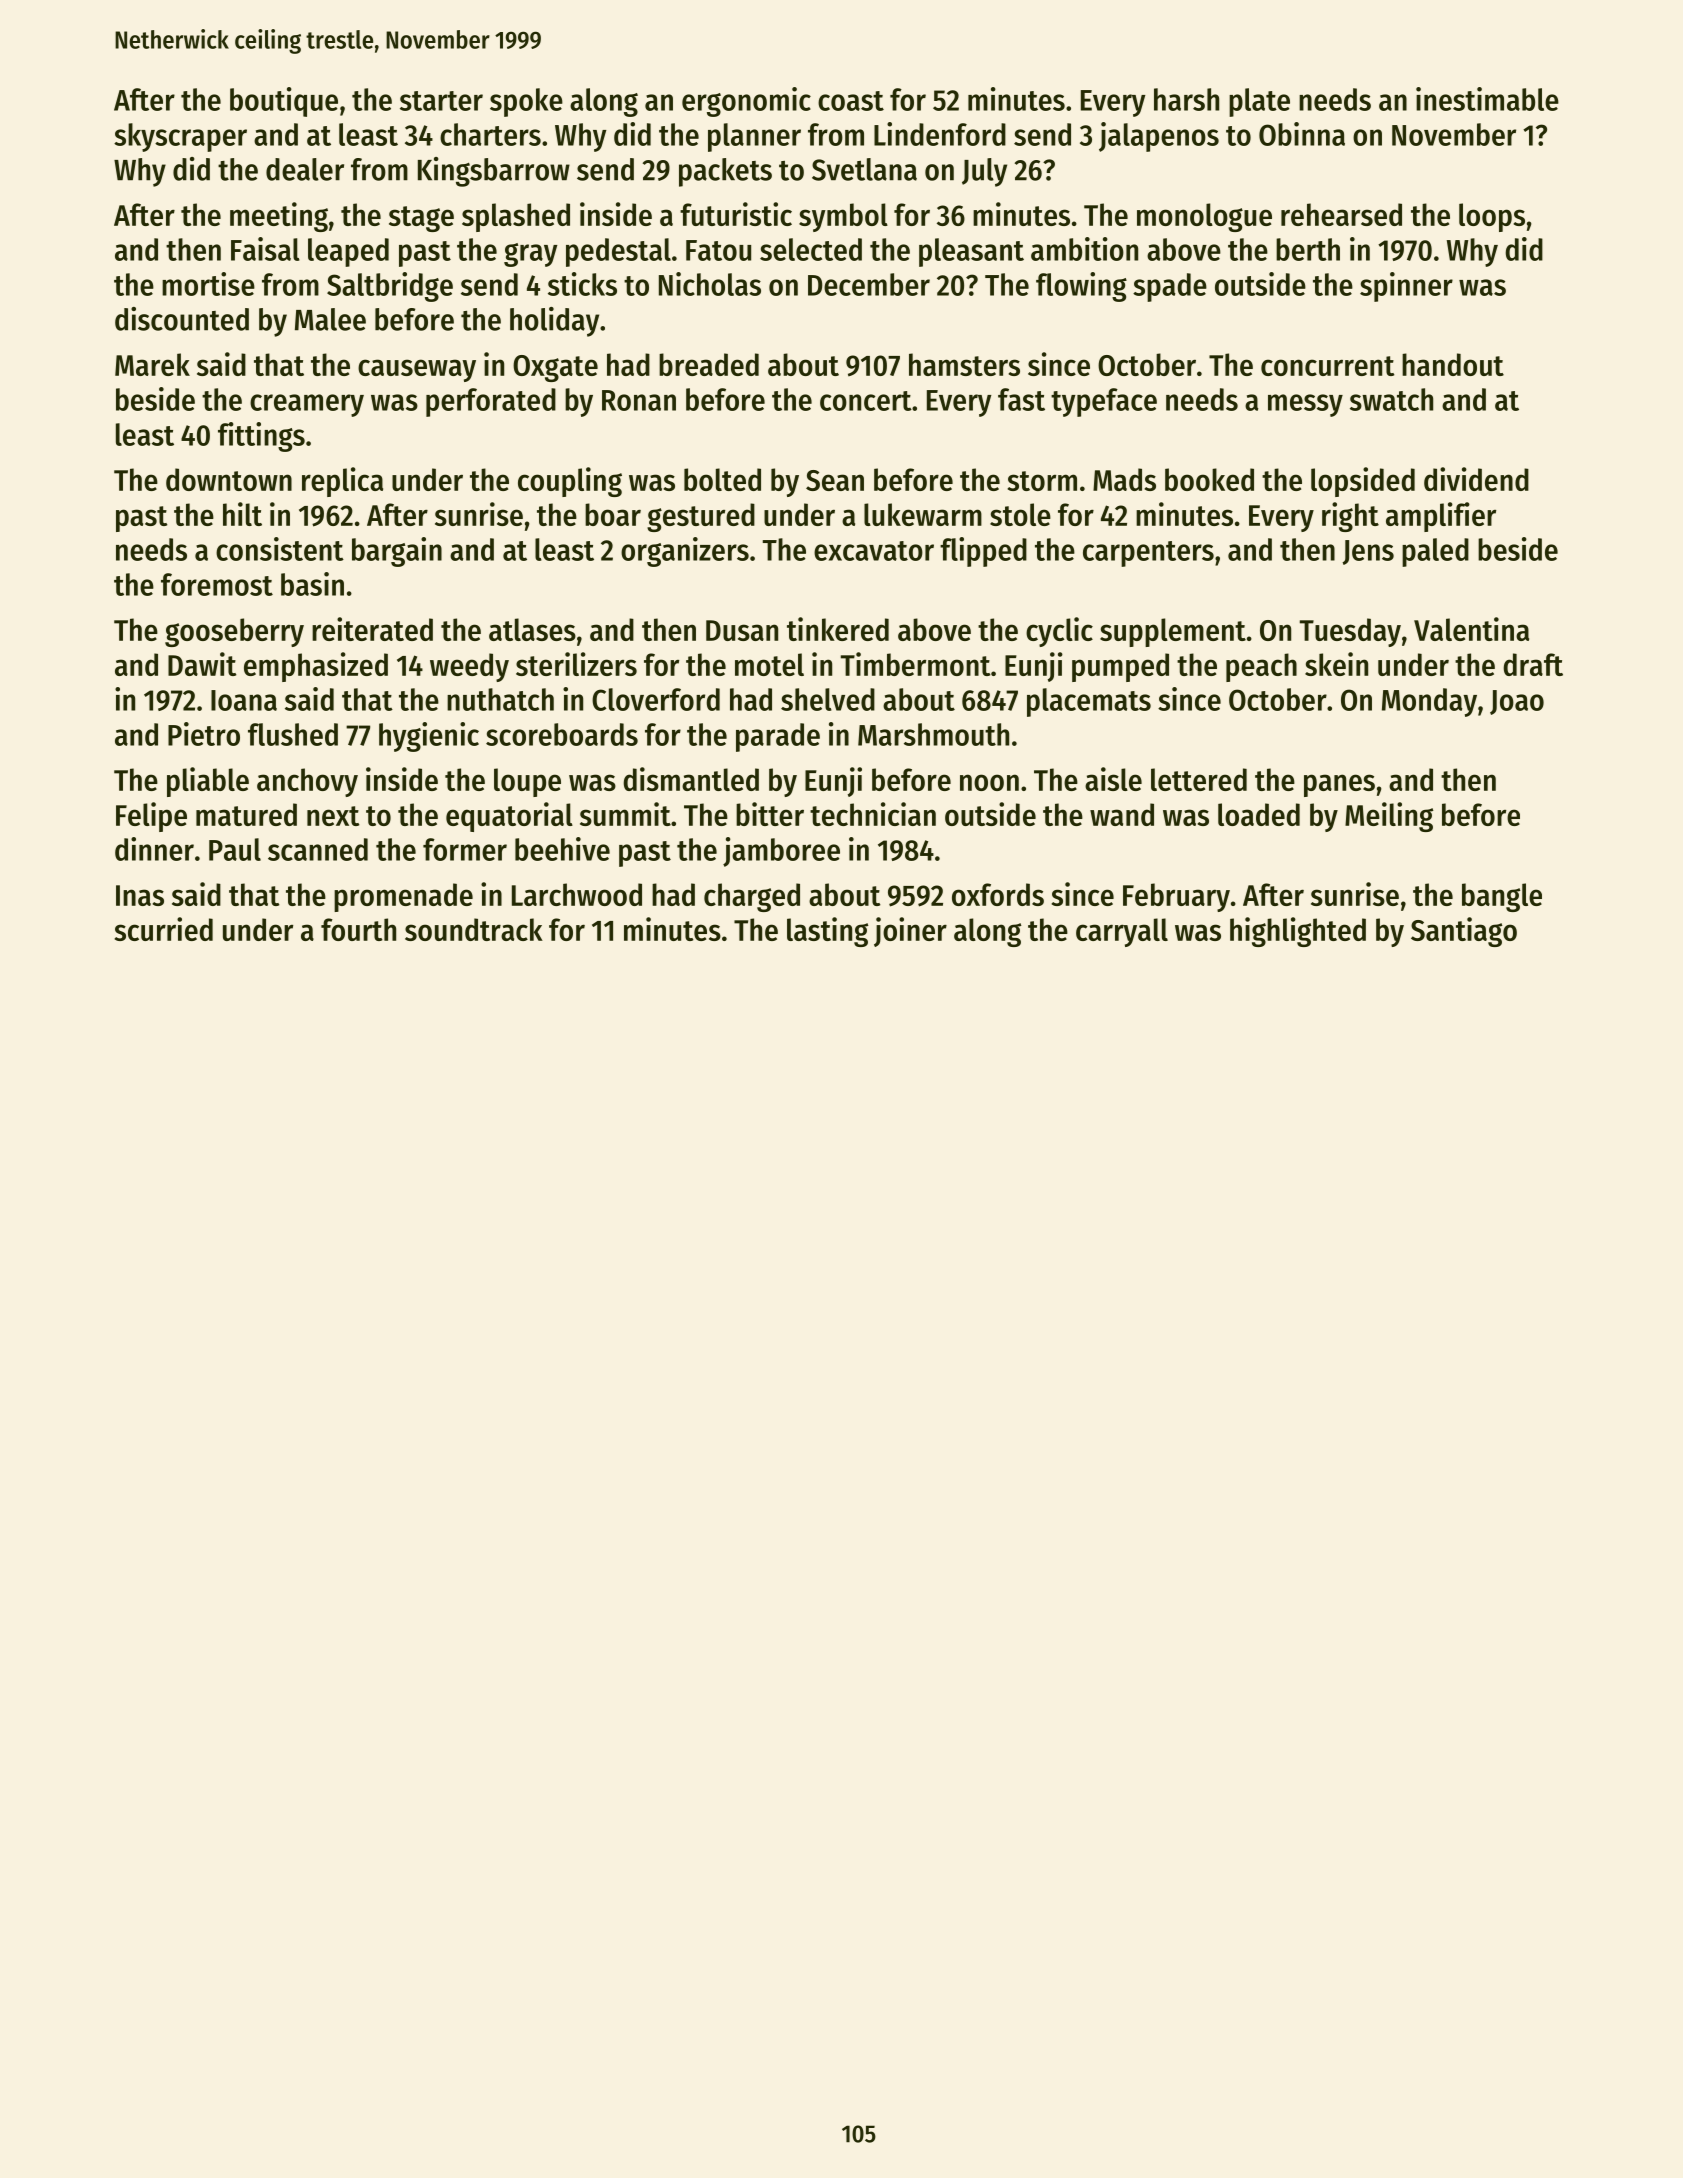 The height and width of the document is (2178, 1683). What do you see at coordinates (474, 929) in the document?
I see `soundtrack` at bounding box center [474, 929].
